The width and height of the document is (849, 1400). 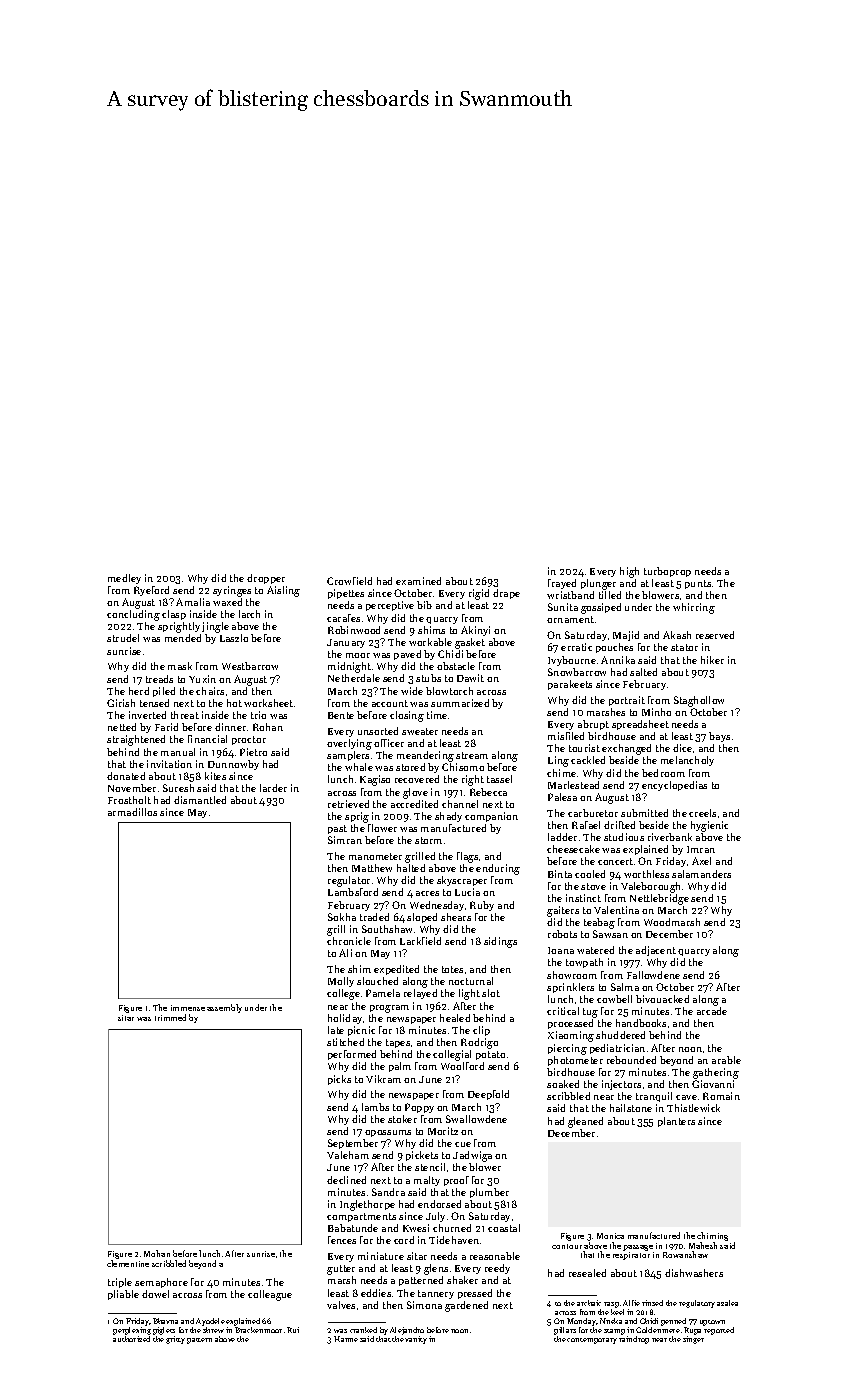 What do you see at coordinates (132, 812) in the document?
I see `armadillos` at bounding box center [132, 812].
